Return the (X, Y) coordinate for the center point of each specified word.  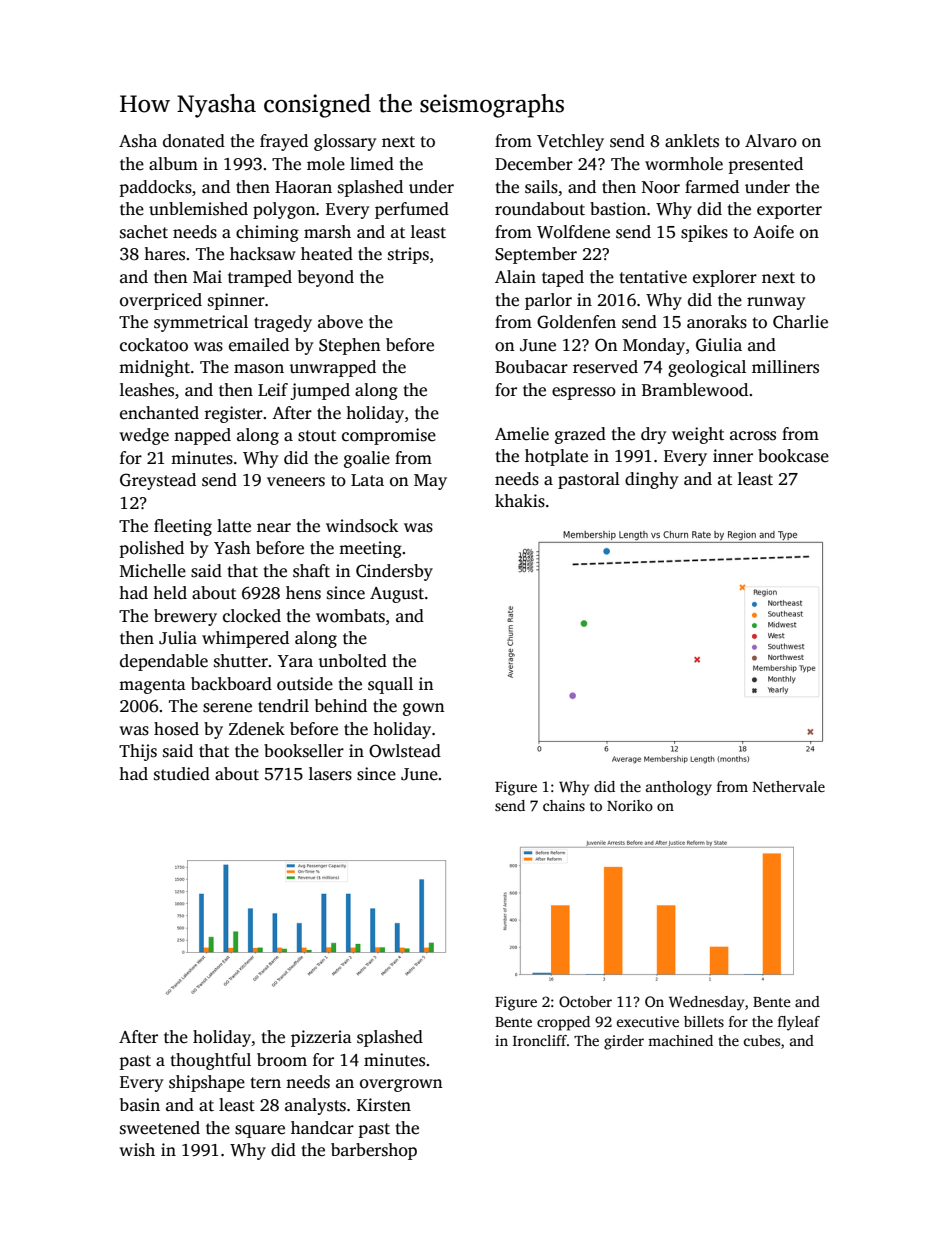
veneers (296, 482)
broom (282, 1060)
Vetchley (570, 142)
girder (624, 1042)
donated (194, 141)
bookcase (793, 456)
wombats (350, 616)
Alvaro (771, 141)
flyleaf (799, 1023)
